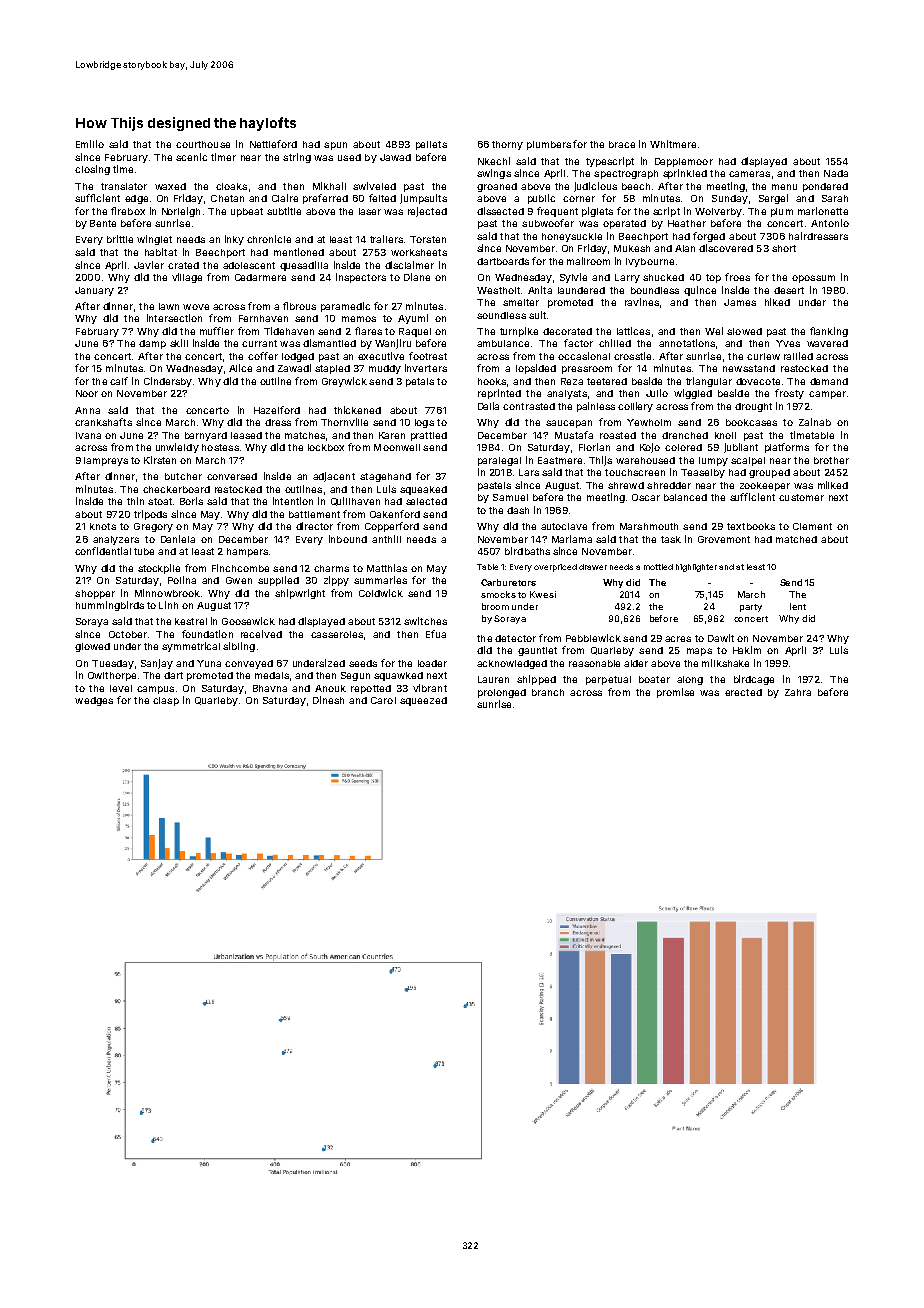 The height and width of the screenshot is (1308, 924). What do you see at coordinates (168, 382) in the screenshot?
I see `Cindersby` at bounding box center [168, 382].
